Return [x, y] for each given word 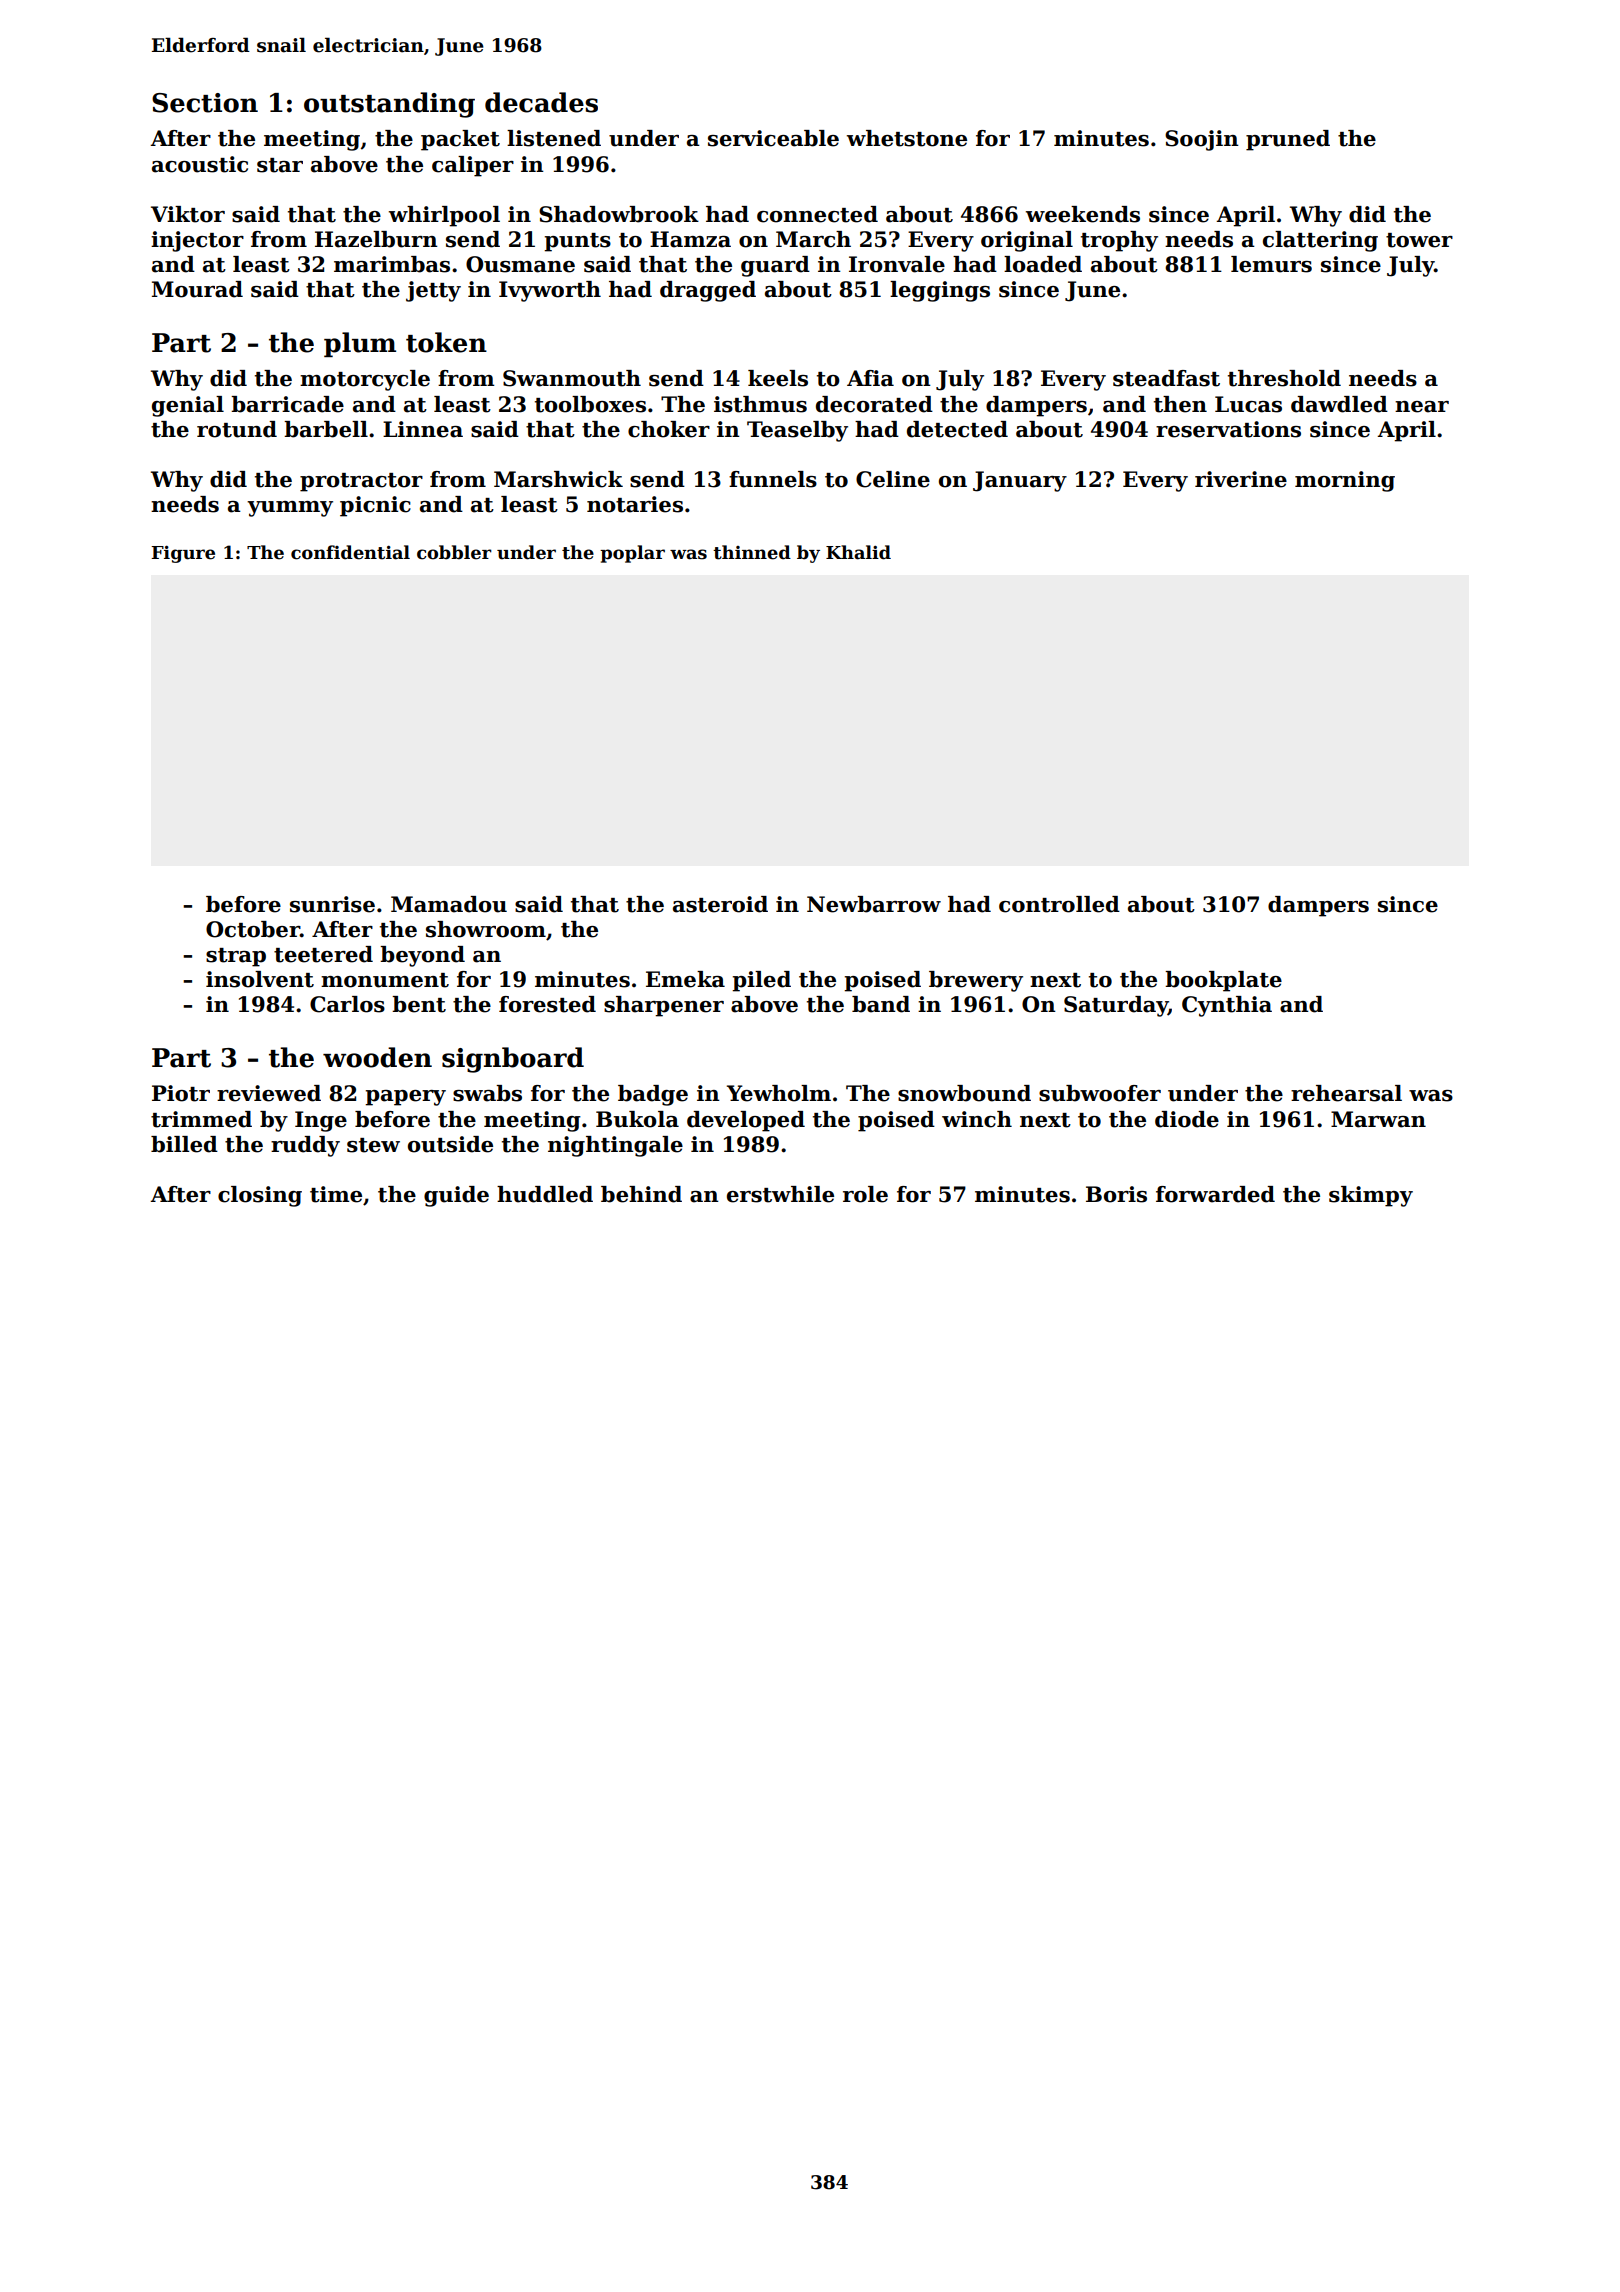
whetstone [907, 138]
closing [260, 1196]
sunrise [332, 904]
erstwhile [780, 1194]
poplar [632, 554]
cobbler [454, 552]
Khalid [858, 552]
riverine [1241, 479]
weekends [1083, 214]
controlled [1059, 904]
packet [460, 140]
